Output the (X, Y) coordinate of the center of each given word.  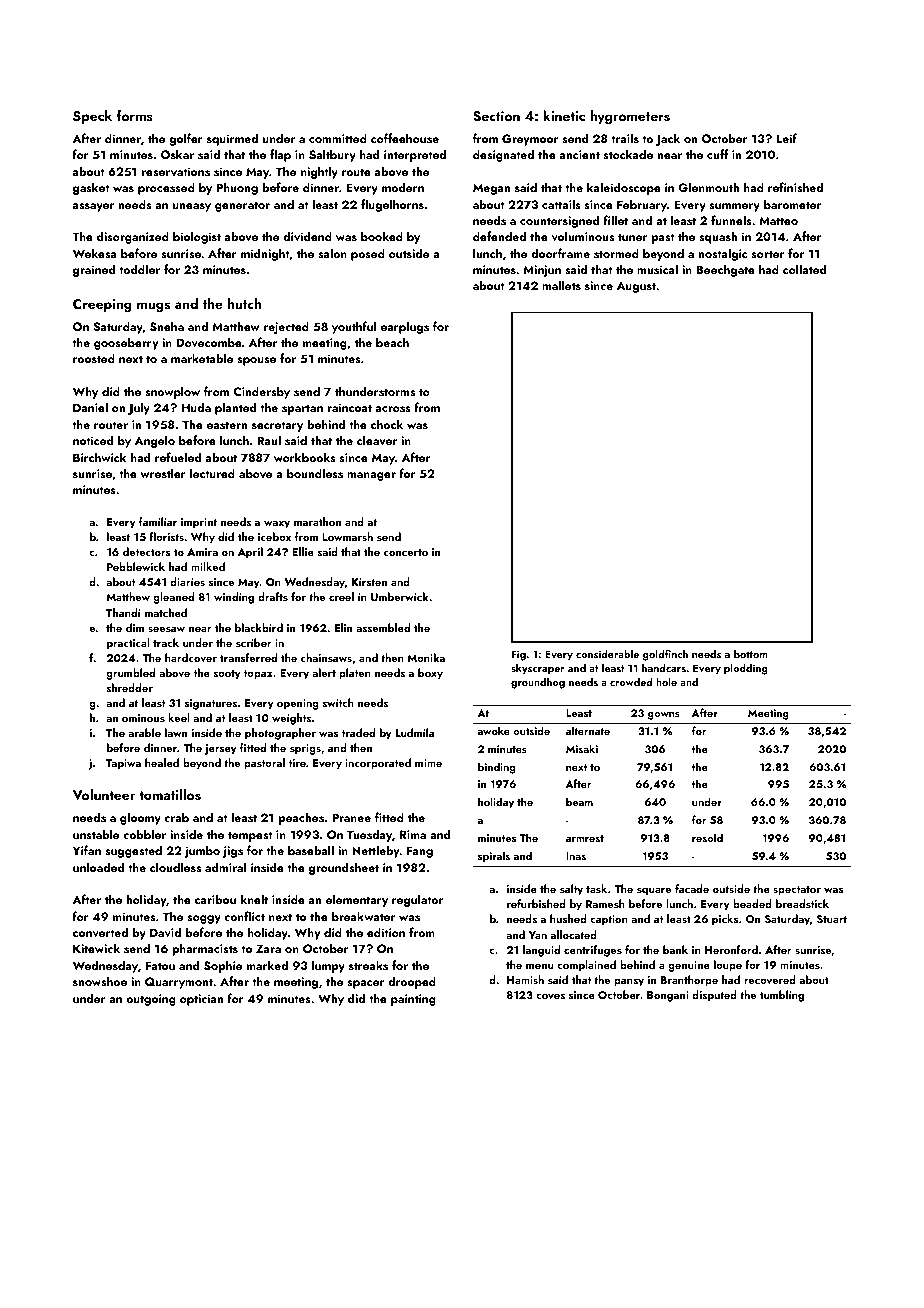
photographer (280, 734)
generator (242, 206)
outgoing (151, 1000)
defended (499, 236)
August (636, 287)
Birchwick (99, 457)
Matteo (778, 220)
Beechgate (725, 270)
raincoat (349, 407)
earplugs (405, 327)
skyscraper (538, 669)
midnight (265, 254)
